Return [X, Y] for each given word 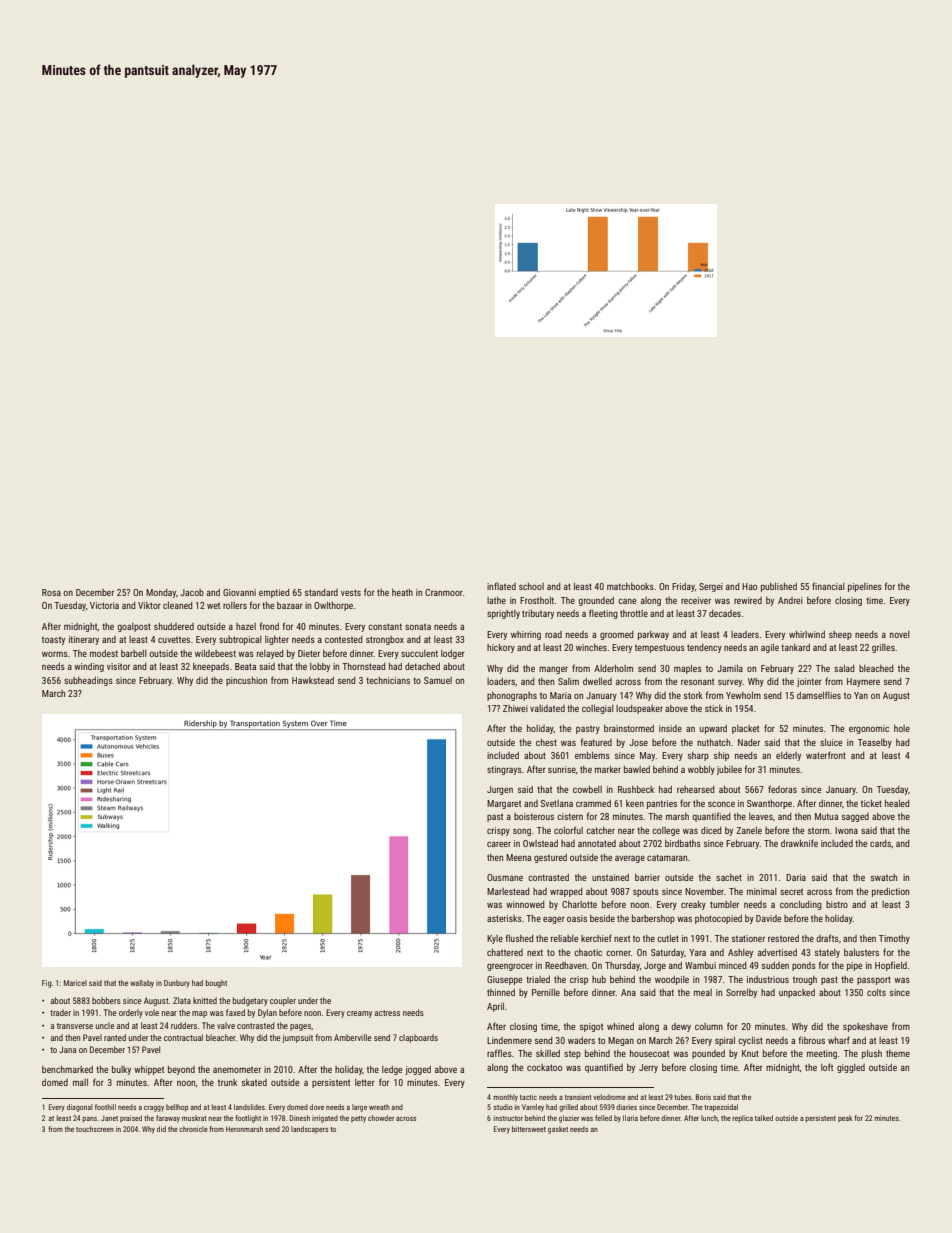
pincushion [246, 681]
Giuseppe [504, 980]
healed [897, 803]
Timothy [894, 939]
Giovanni [239, 592]
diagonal [80, 1108]
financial [828, 586]
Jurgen [500, 790]
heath [402, 592]
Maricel [75, 983]
